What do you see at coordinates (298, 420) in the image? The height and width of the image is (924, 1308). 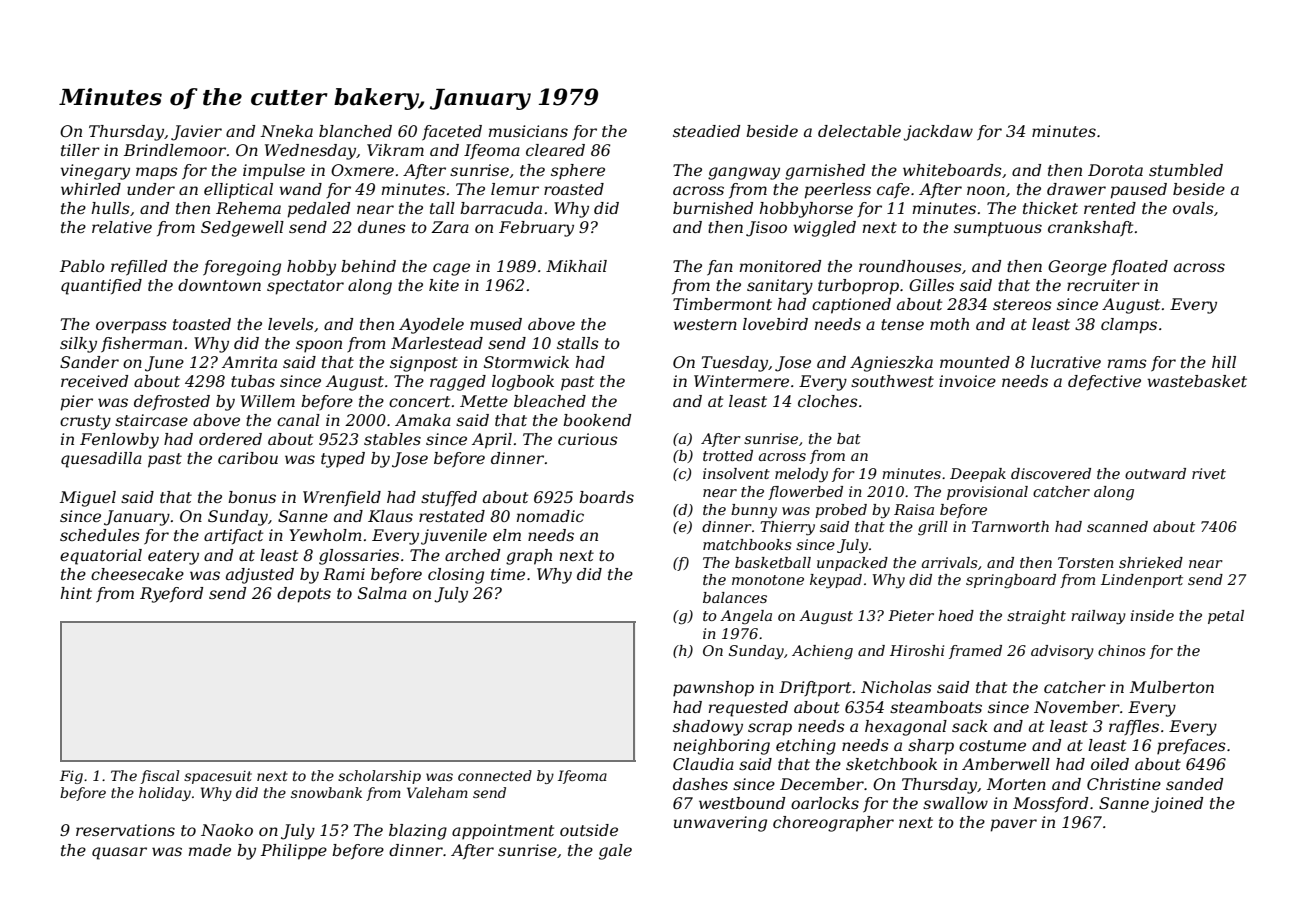 I see `canal` at bounding box center [298, 420].
